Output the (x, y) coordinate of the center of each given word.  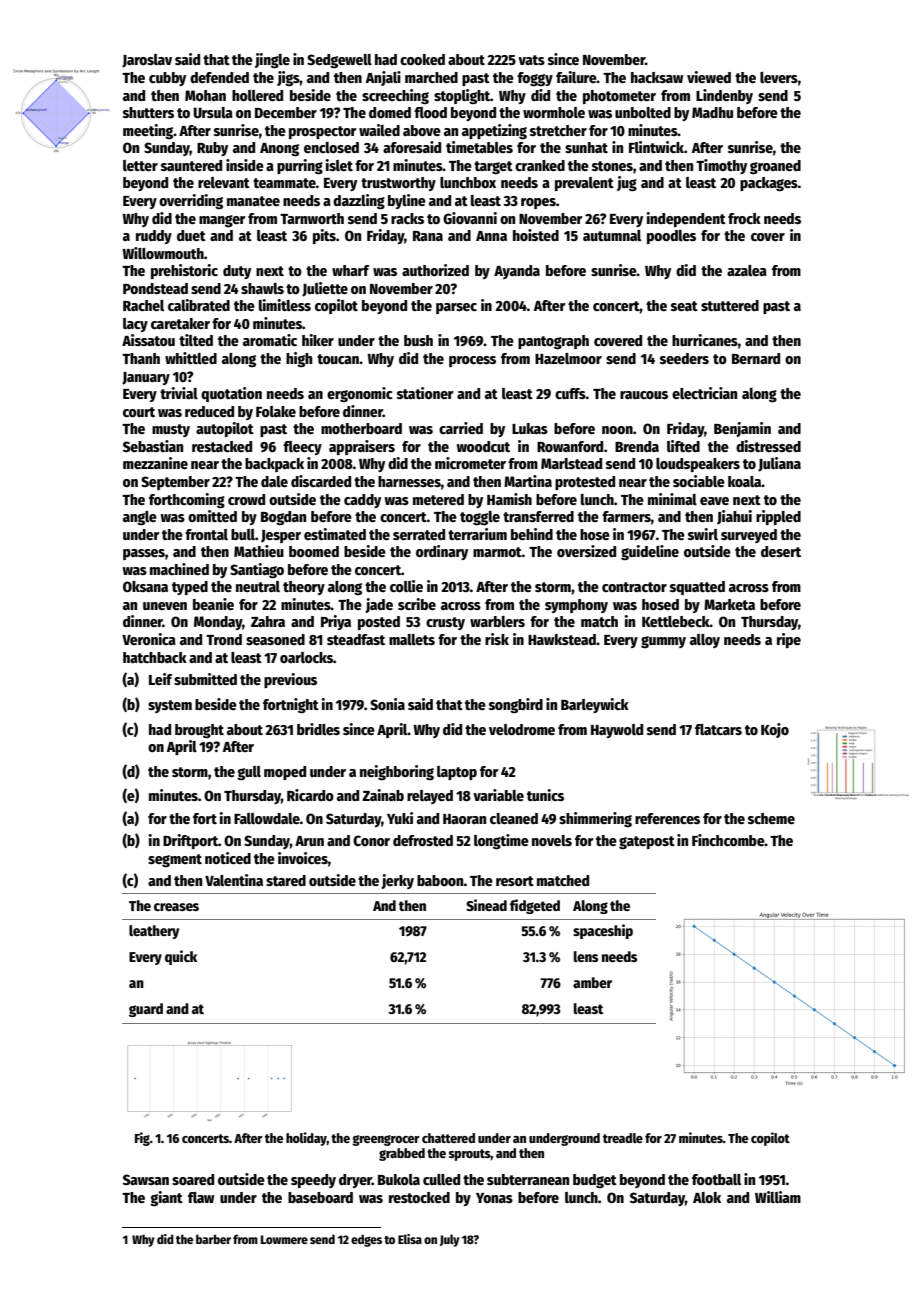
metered (438, 499)
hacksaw (657, 77)
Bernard (756, 358)
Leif (160, 679)
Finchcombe (728, 840)
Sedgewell (339, 61)
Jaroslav (147, 61)
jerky (397, 881)
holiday (306, 1139)
